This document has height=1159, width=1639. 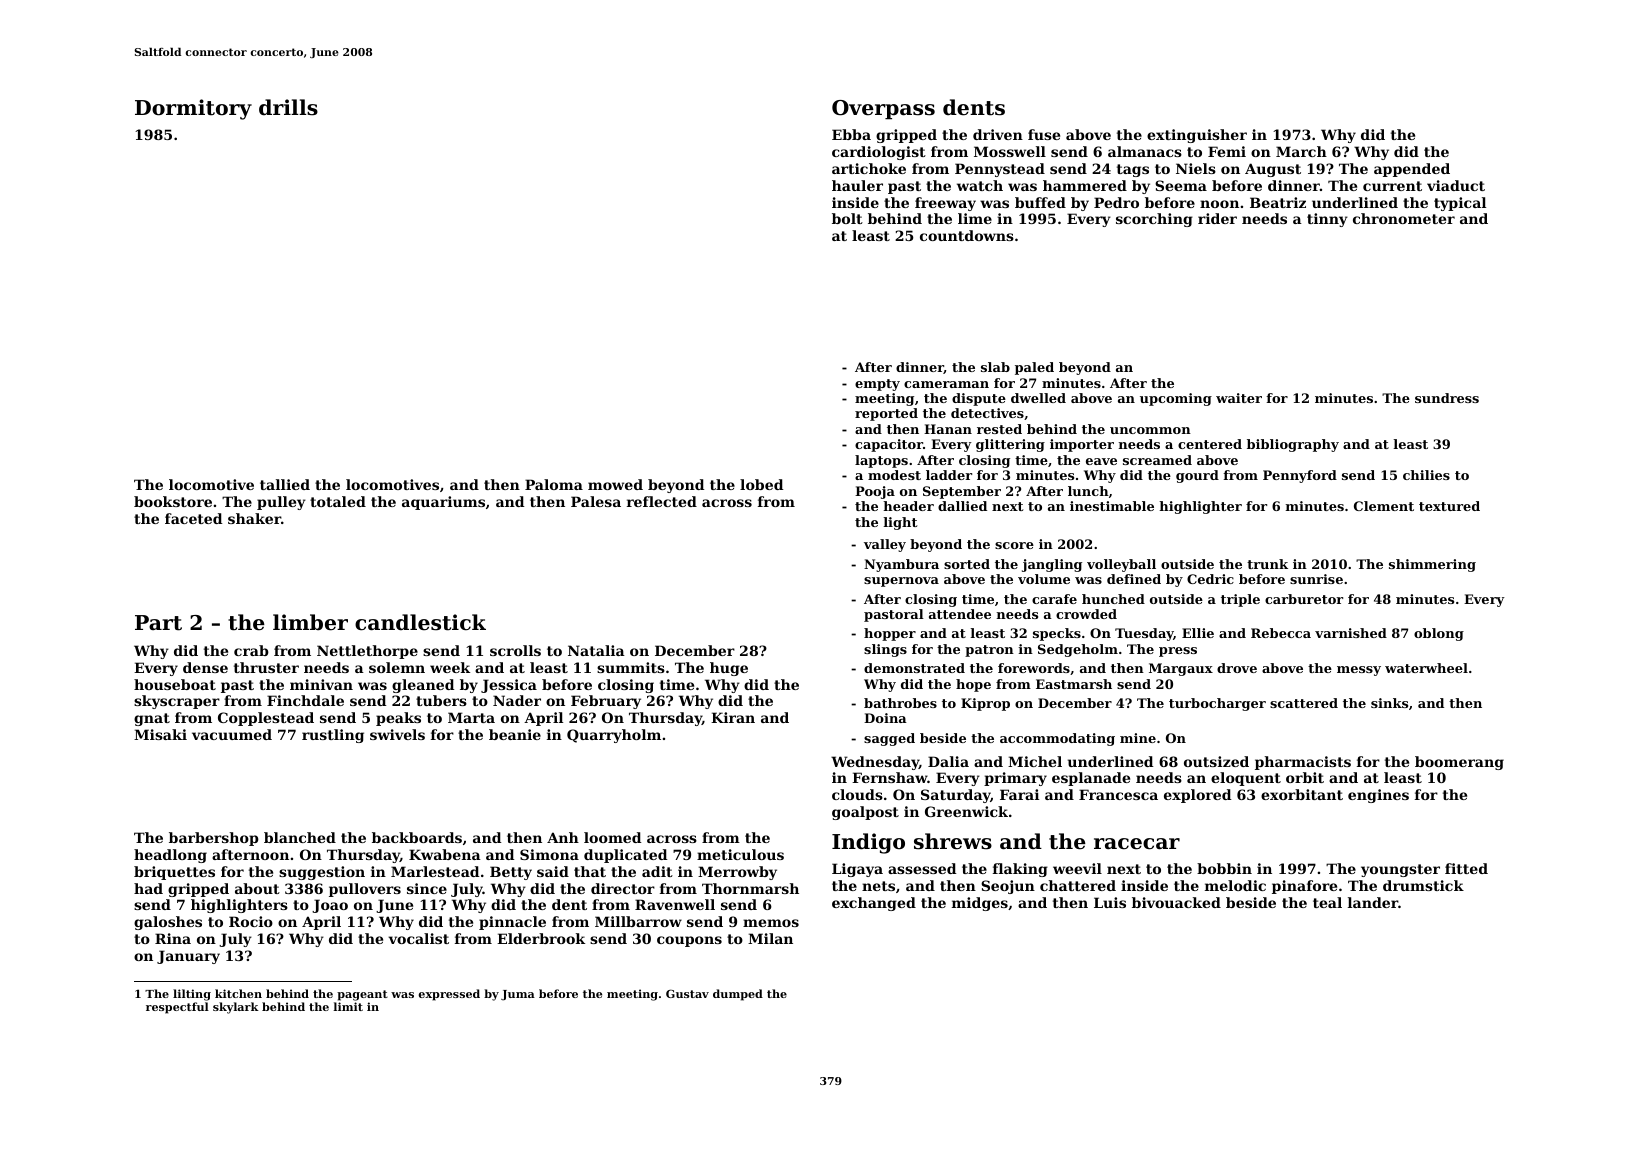 What do you see at coordinates (193, 109) in the document?
I see `Dormitory` at bounding box center [193, 109].
